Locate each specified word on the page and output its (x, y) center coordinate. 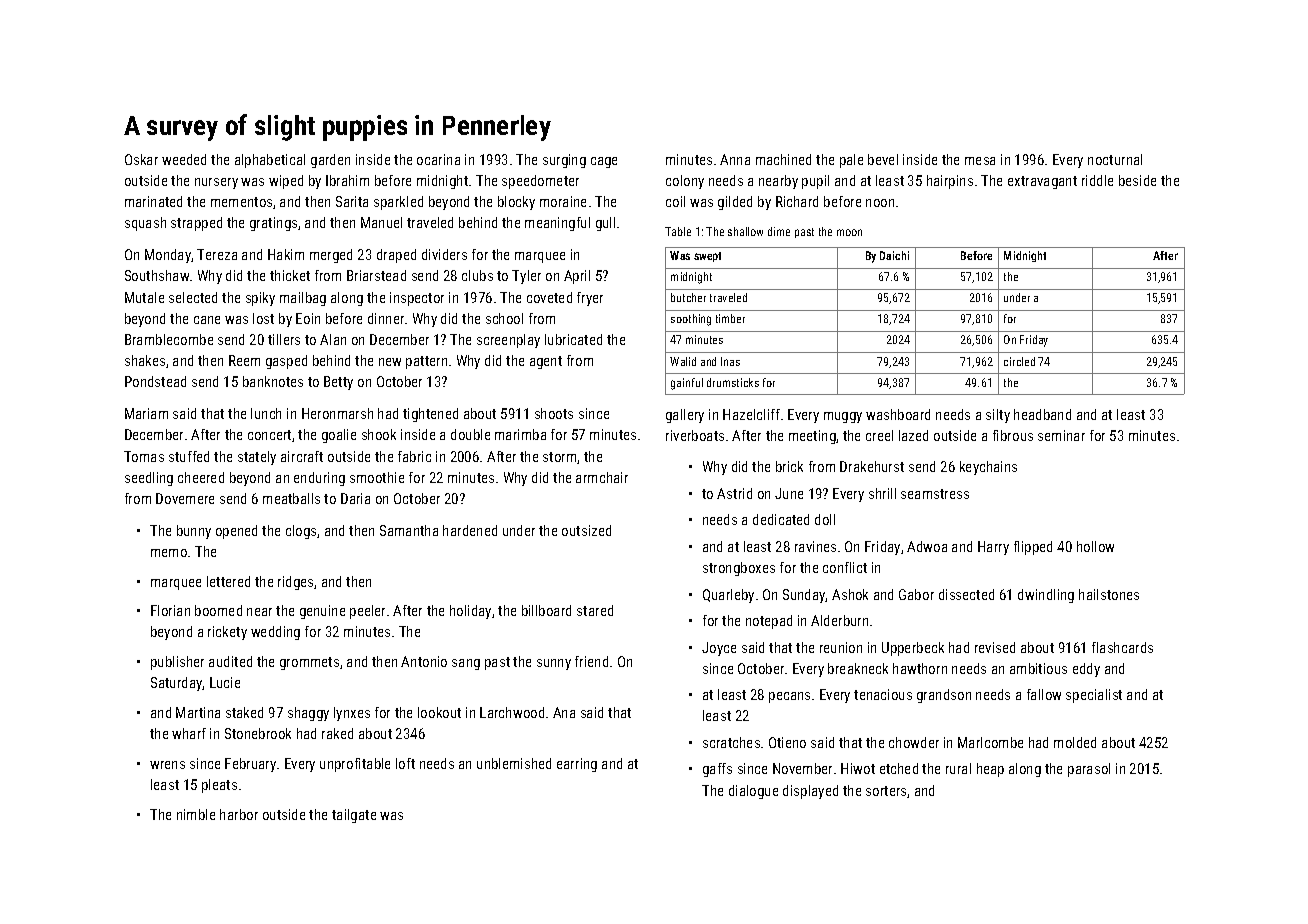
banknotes (273, 381)
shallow (745, 231)
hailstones (1109, 594)
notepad (769, 622)
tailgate (354, 816)
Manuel (381, 222)
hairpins (950, 182)
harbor (239, 814)
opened (236, 532)
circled (1019, 361)
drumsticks (733, 382)
